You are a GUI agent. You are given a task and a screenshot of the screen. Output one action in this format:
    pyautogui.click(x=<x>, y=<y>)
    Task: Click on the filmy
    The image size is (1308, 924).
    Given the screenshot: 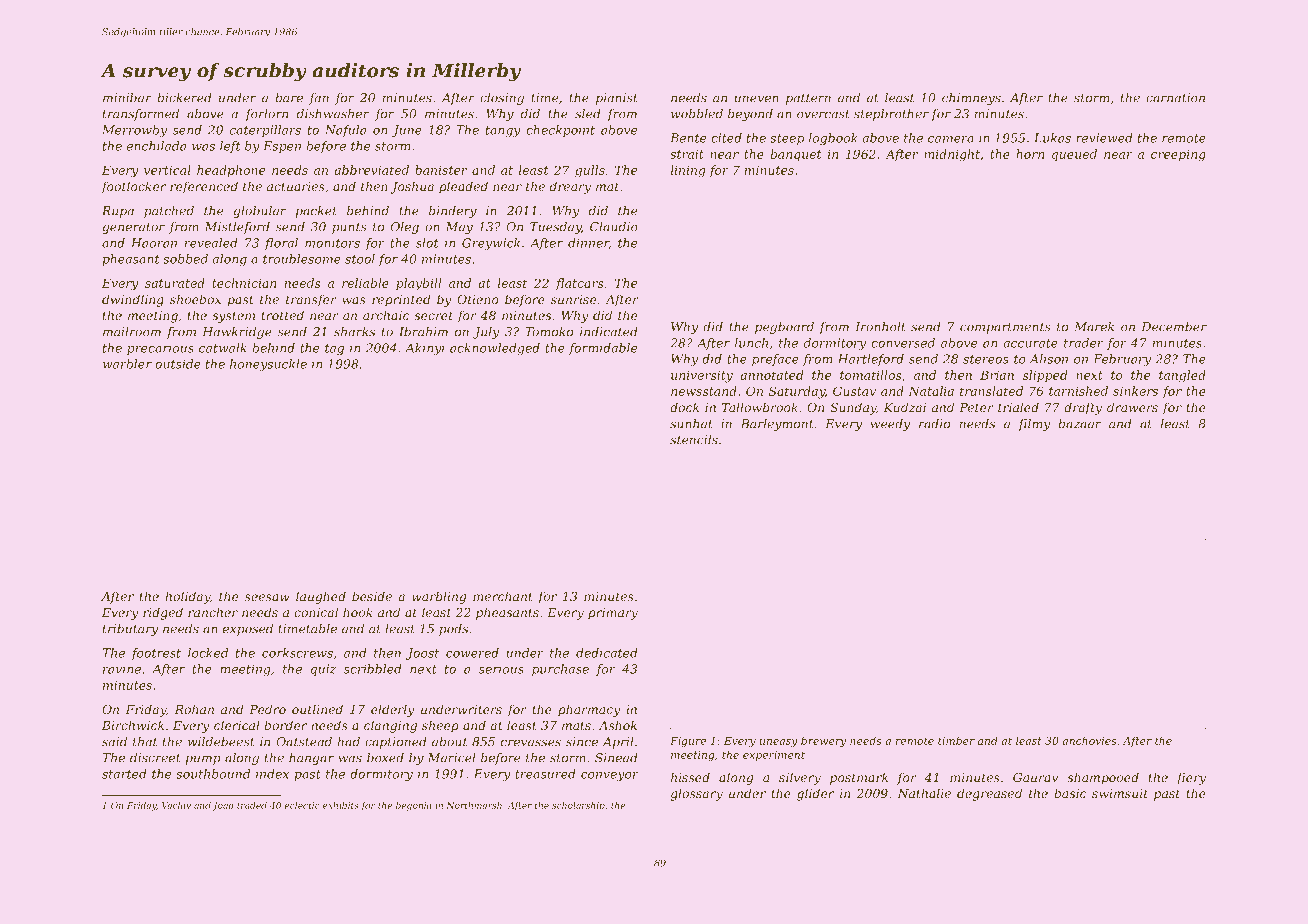 What is the action you would take?
    pyautogui.click(x=1034, y=425)
